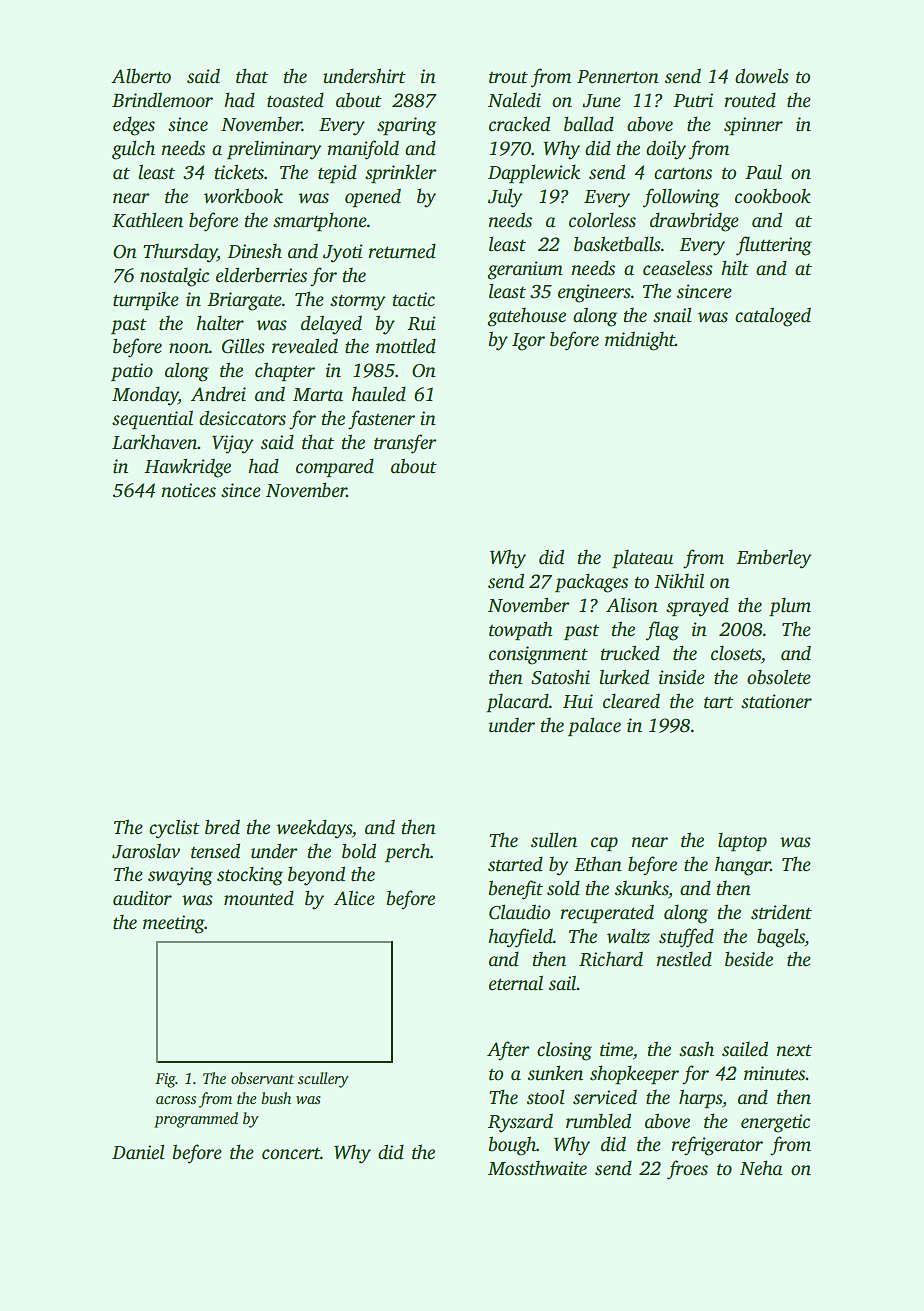 The height and width of the document is (1311, 924). I want to click on stool, so click(546, 1097).
